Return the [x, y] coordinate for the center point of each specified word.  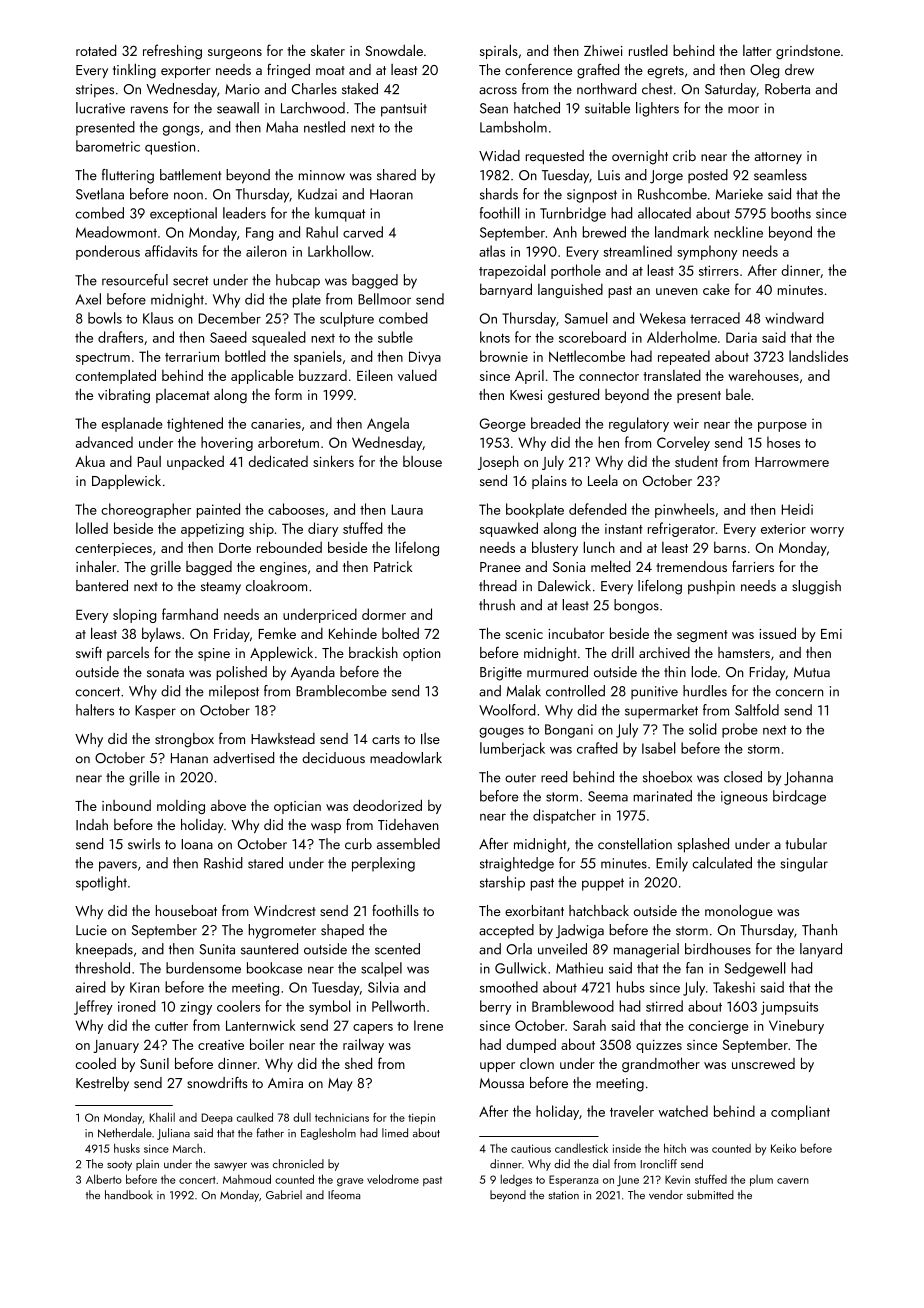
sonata [165, 673]
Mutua [812, 672]
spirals [499, 51]
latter [757, 50]
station [564, 1195]
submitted [710, 1194]
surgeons [235, 54]
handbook [129, 1194]
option [421, 654]
